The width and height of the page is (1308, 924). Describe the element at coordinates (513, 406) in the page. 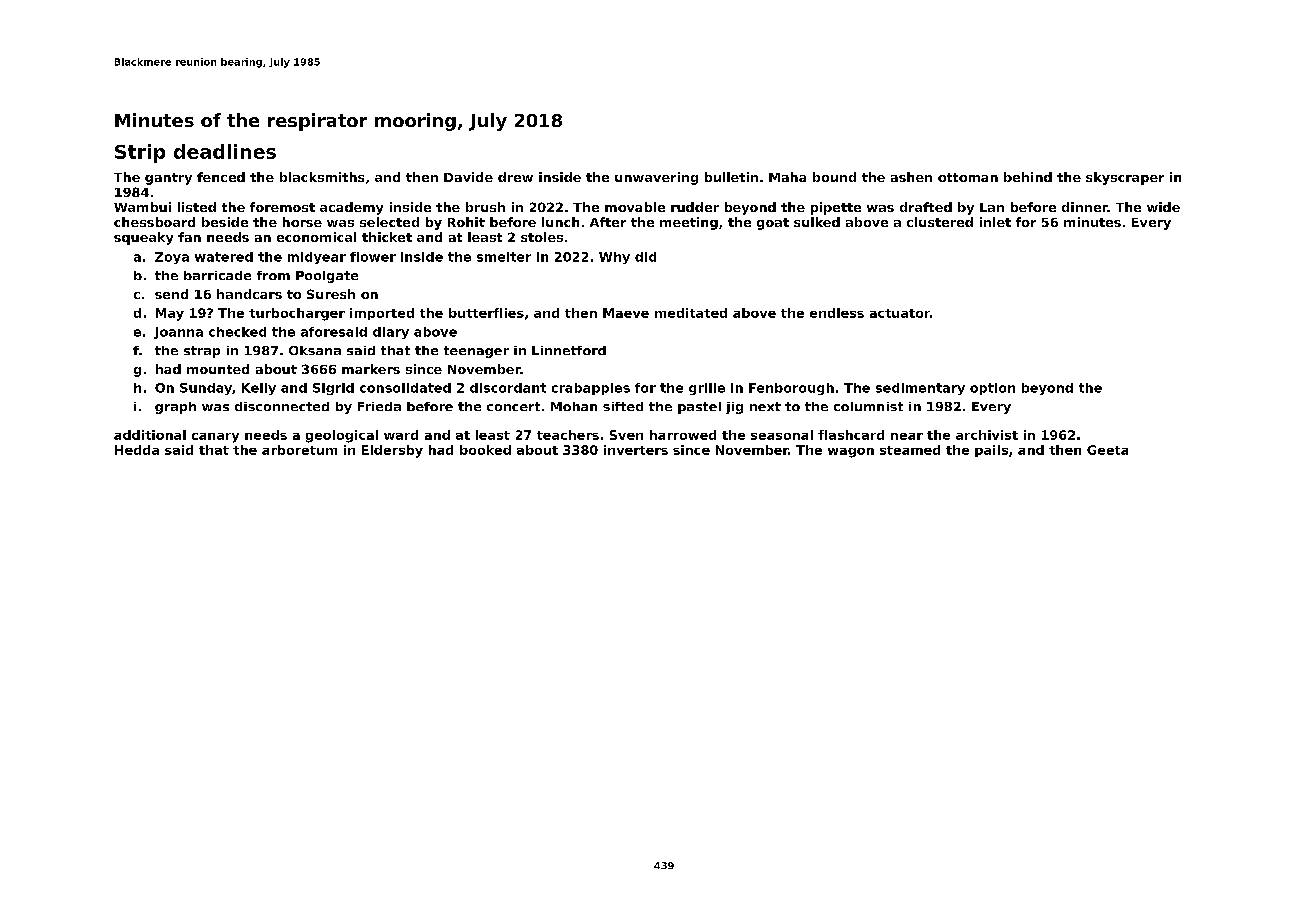

I see `concert` at that location.
